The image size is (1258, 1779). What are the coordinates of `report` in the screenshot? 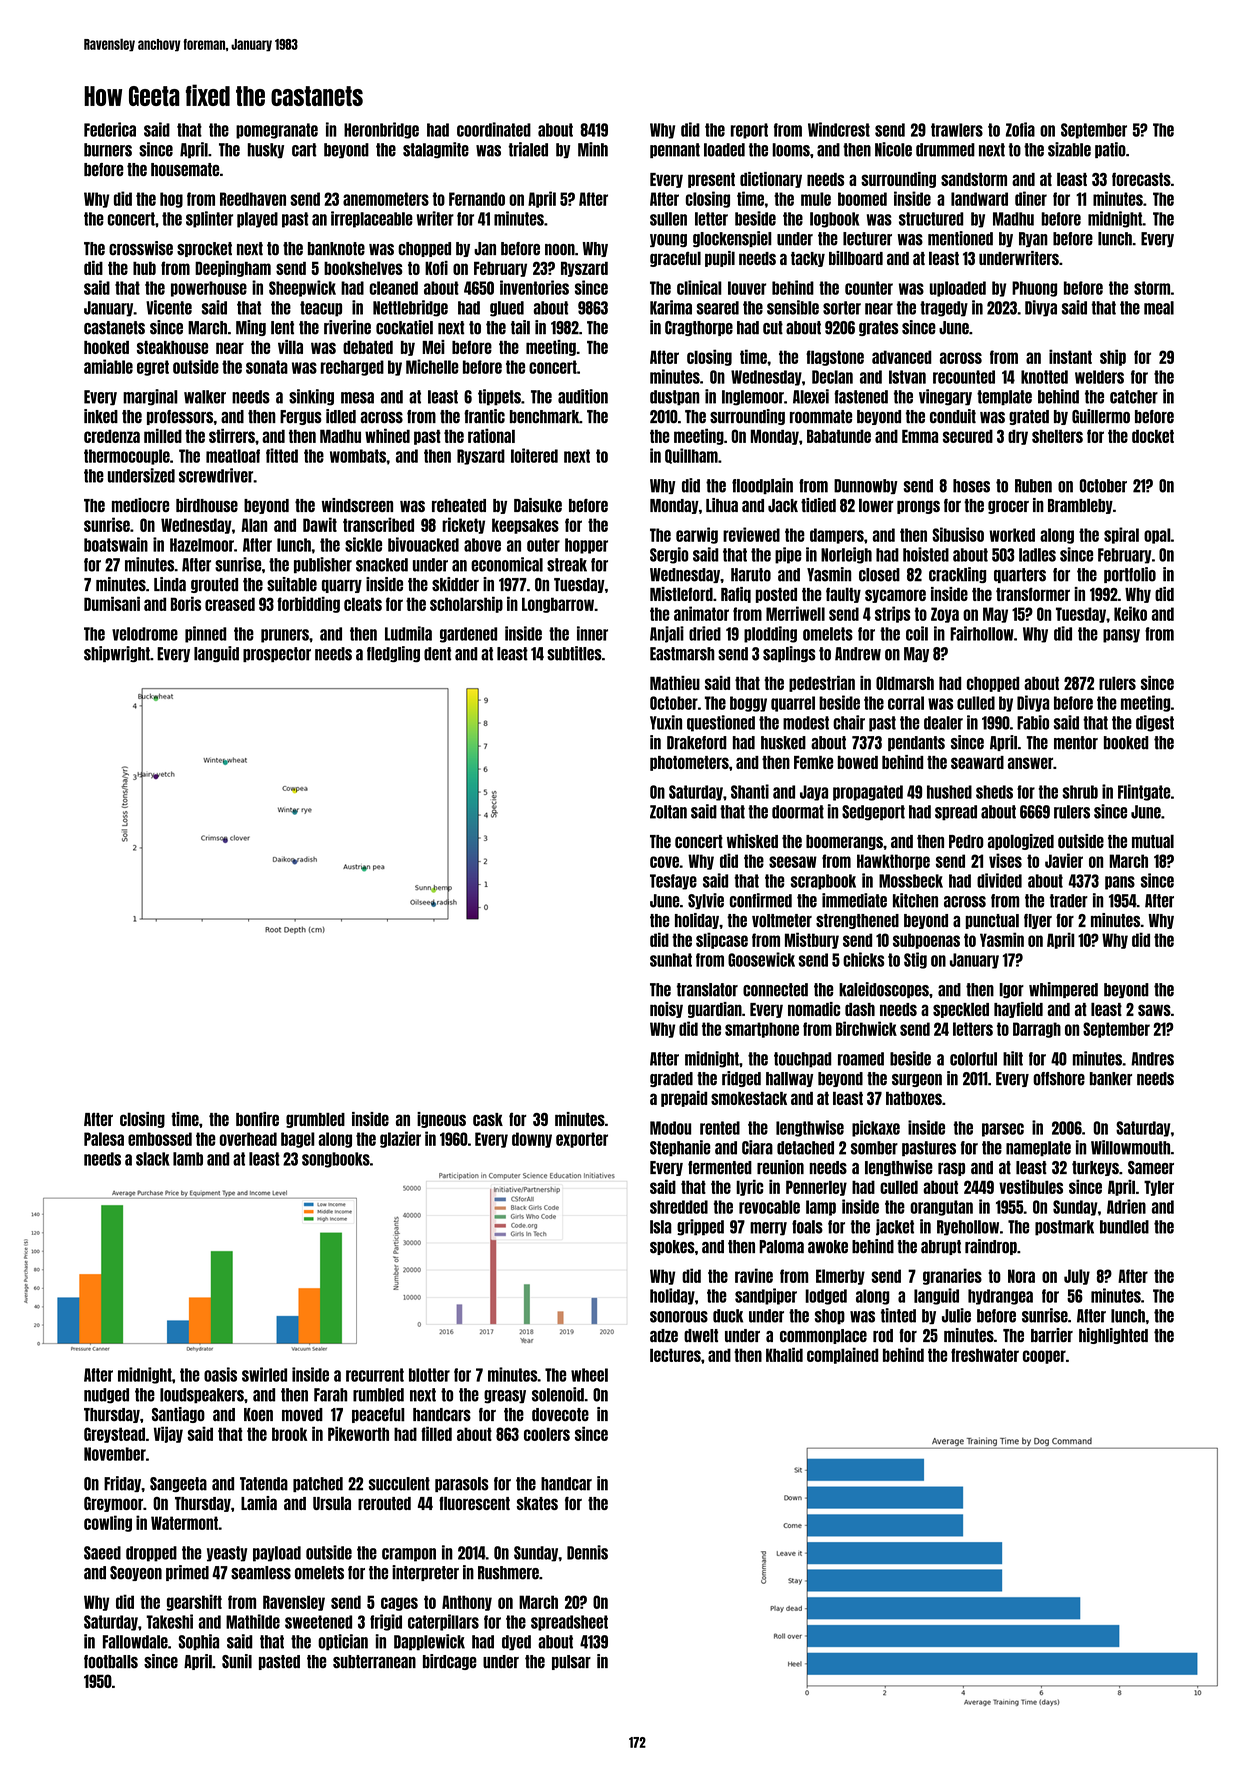 It's located at (749, 131).
